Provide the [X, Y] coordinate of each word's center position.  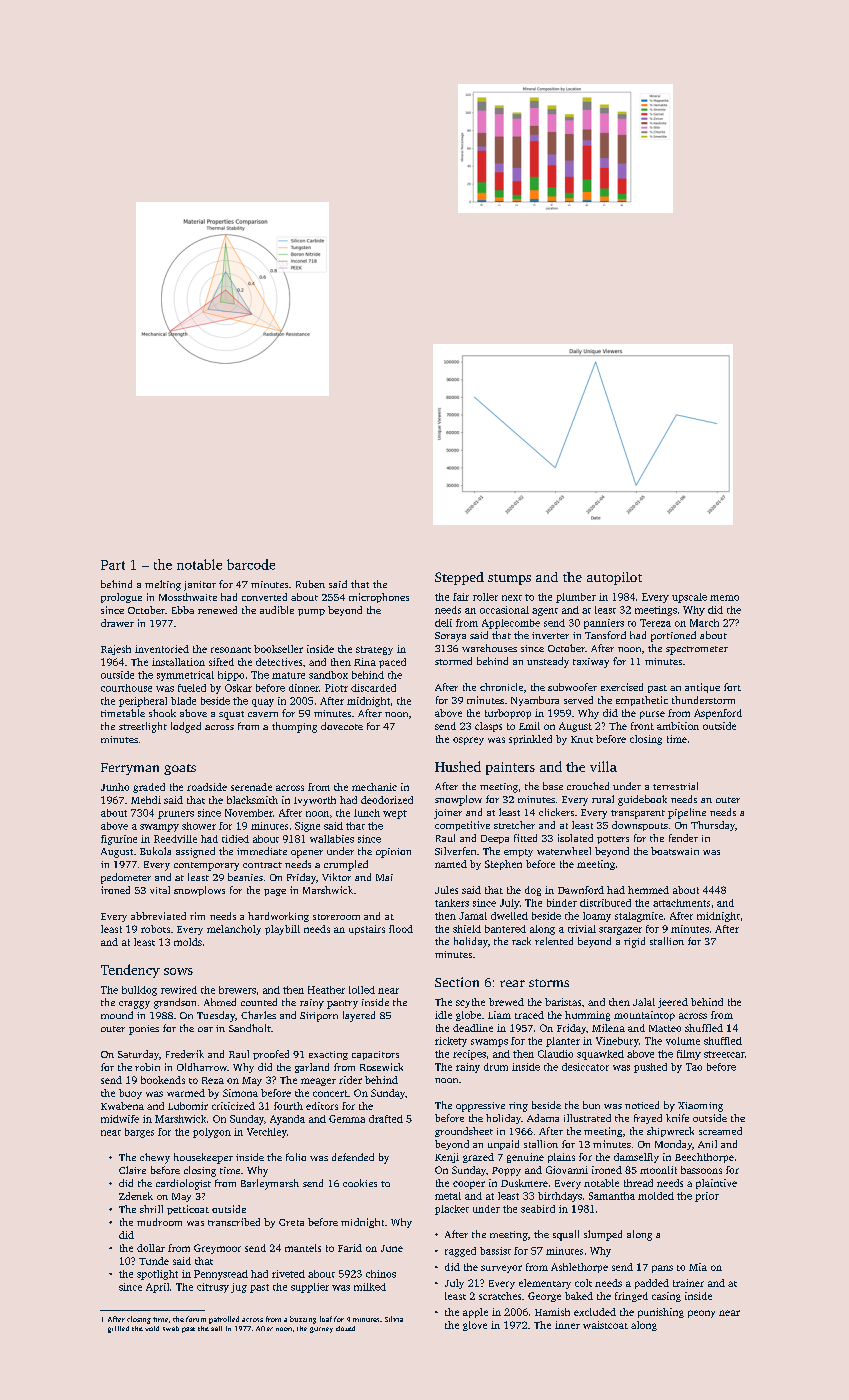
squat [231, 715]
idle [443, 1015]
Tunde [154, 1261]
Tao [694, 1067]
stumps [509, 579]
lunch [367, 813]
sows [178, 971]
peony [701, 1314]
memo [724, 598]
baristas [563, 1002]
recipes [469, 1055]
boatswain [675, 851]
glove [475, 1326]
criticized [233, 1106]
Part [113, 565]
